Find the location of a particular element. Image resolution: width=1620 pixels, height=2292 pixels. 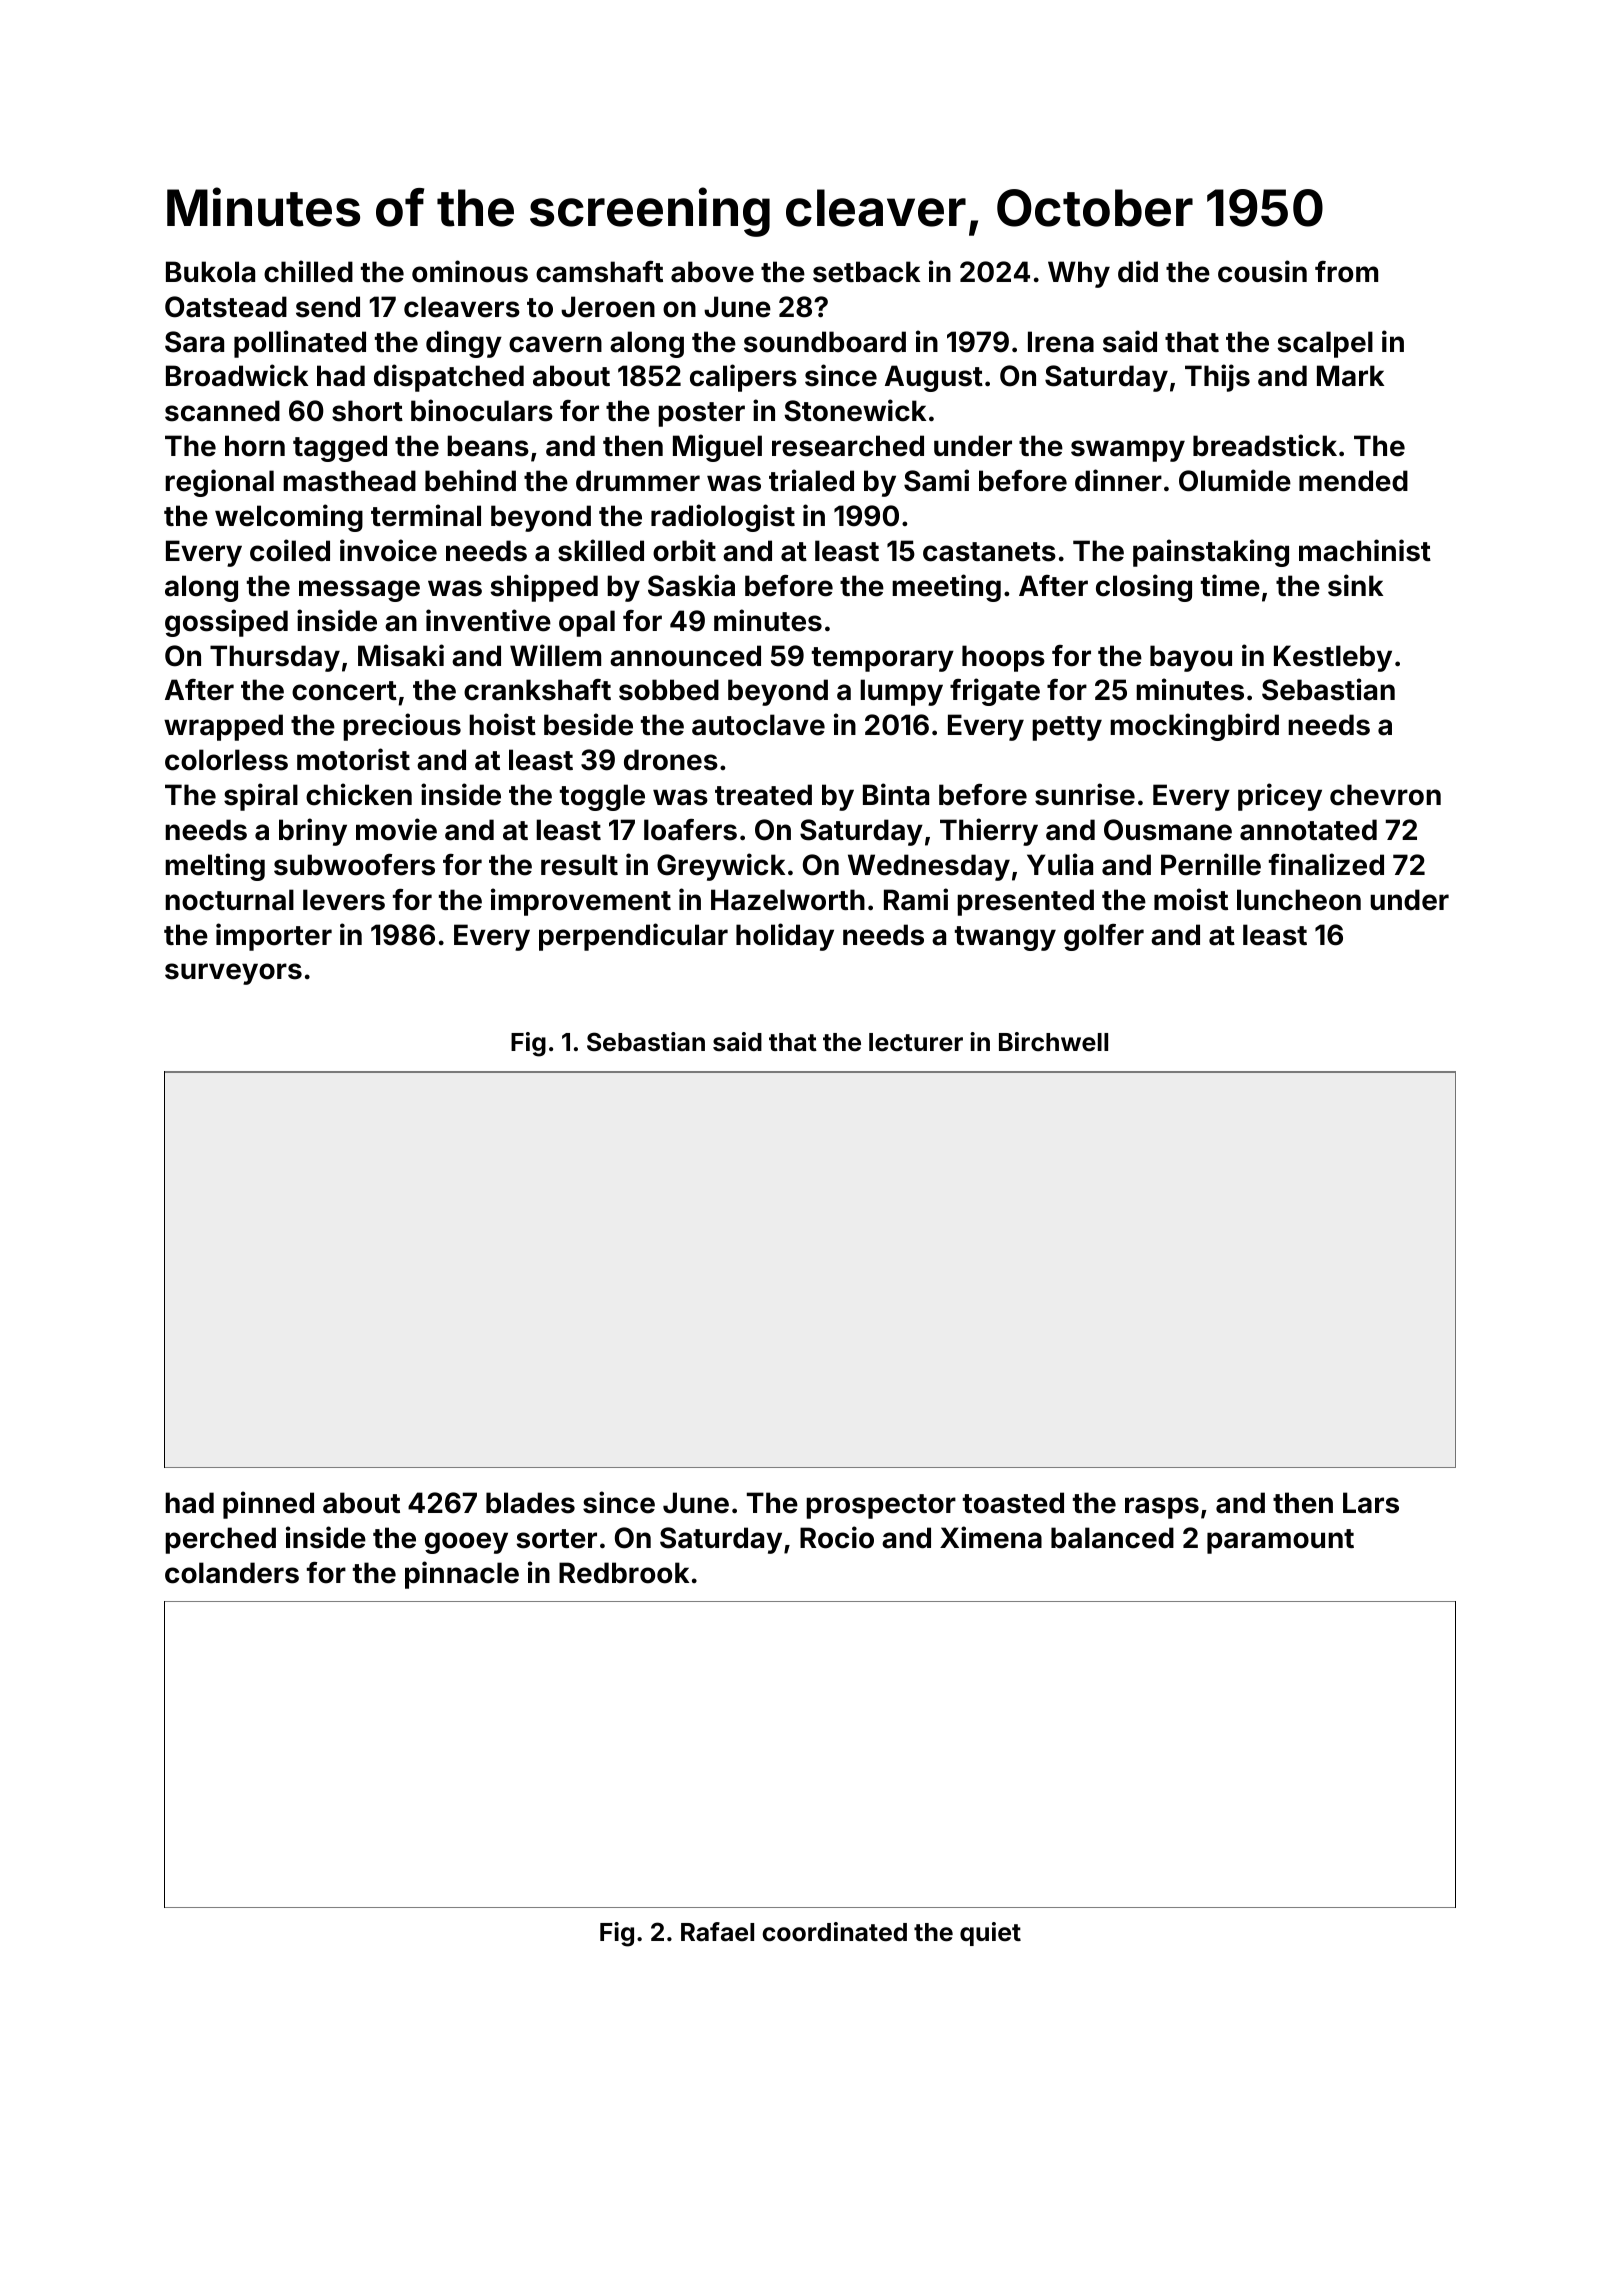

surveyors is located at coordinates (233, 974).
